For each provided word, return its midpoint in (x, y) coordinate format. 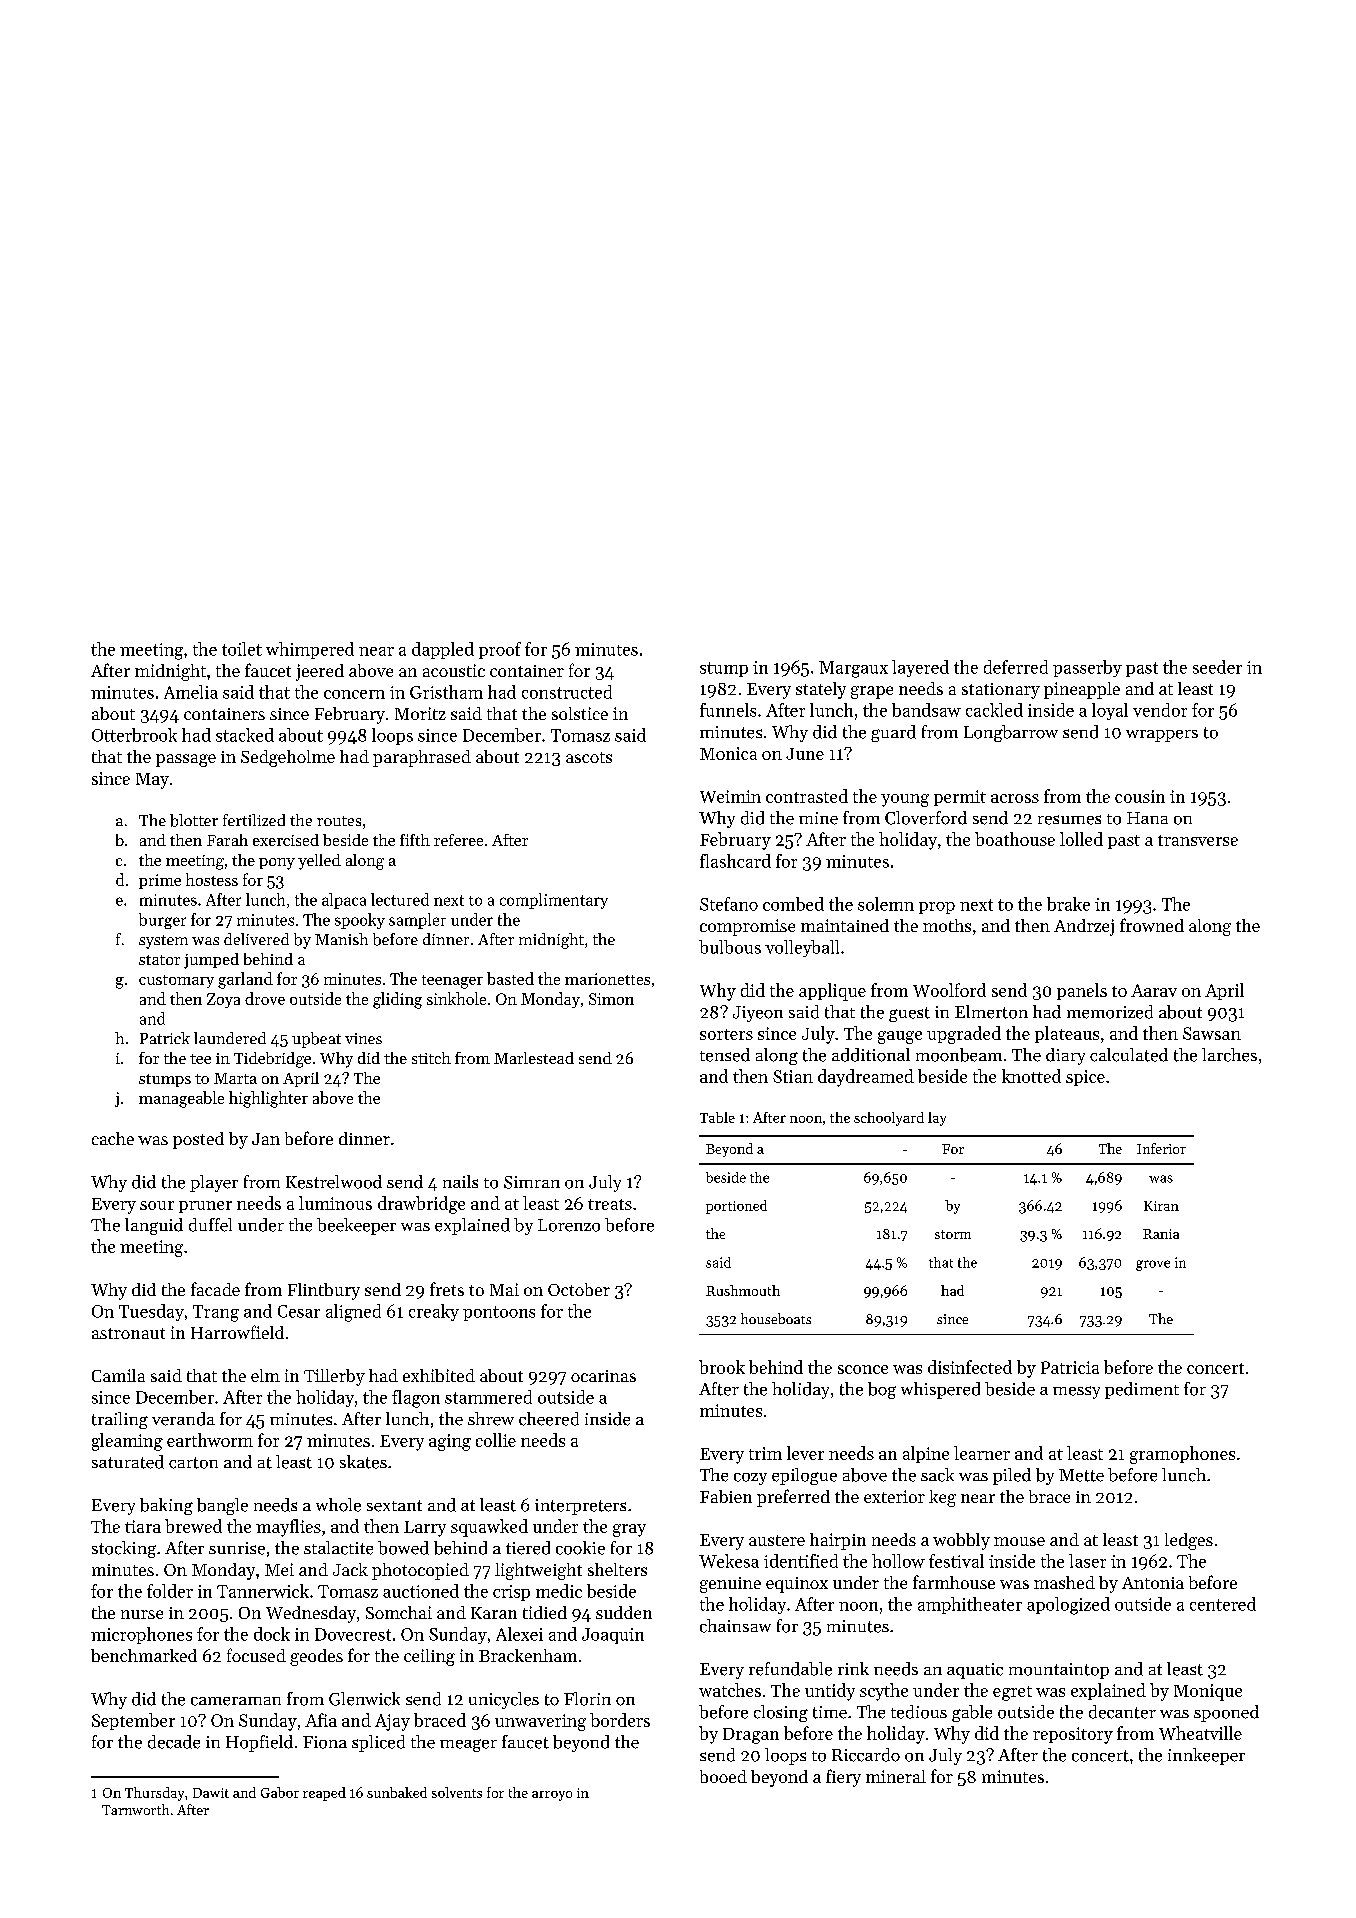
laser (1087, 1561)
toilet (242, 649)
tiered (528, 1548)
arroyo (552, 1796)
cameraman (236, 1701)
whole (338, 1505)
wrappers (1162, 736)
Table (717, 1117)
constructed (567, 692)
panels (1082, 991)
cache (113, 1138)
